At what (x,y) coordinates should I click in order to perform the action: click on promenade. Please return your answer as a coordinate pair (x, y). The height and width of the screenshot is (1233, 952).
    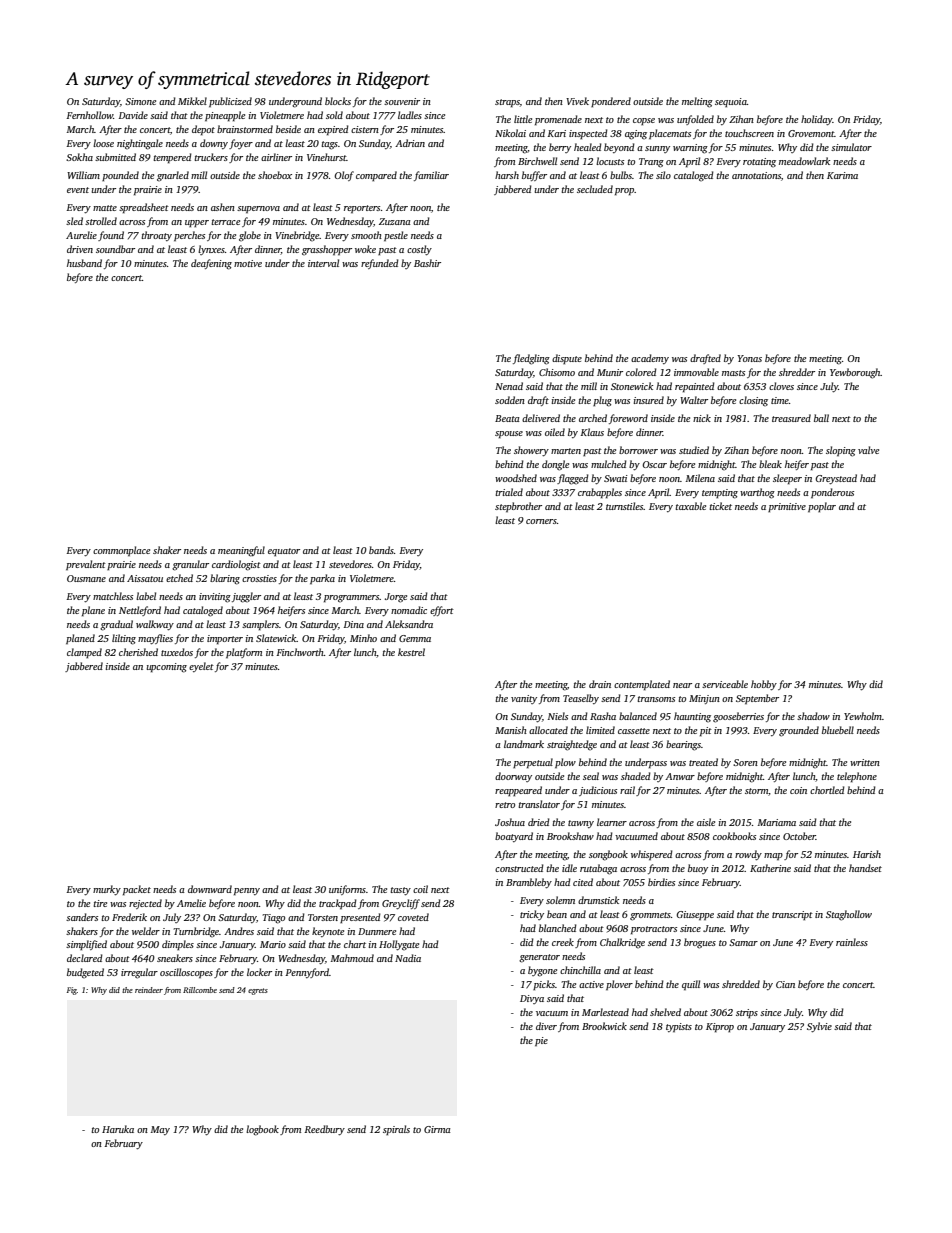
    Looking at the image, I should click on (558, 120).
